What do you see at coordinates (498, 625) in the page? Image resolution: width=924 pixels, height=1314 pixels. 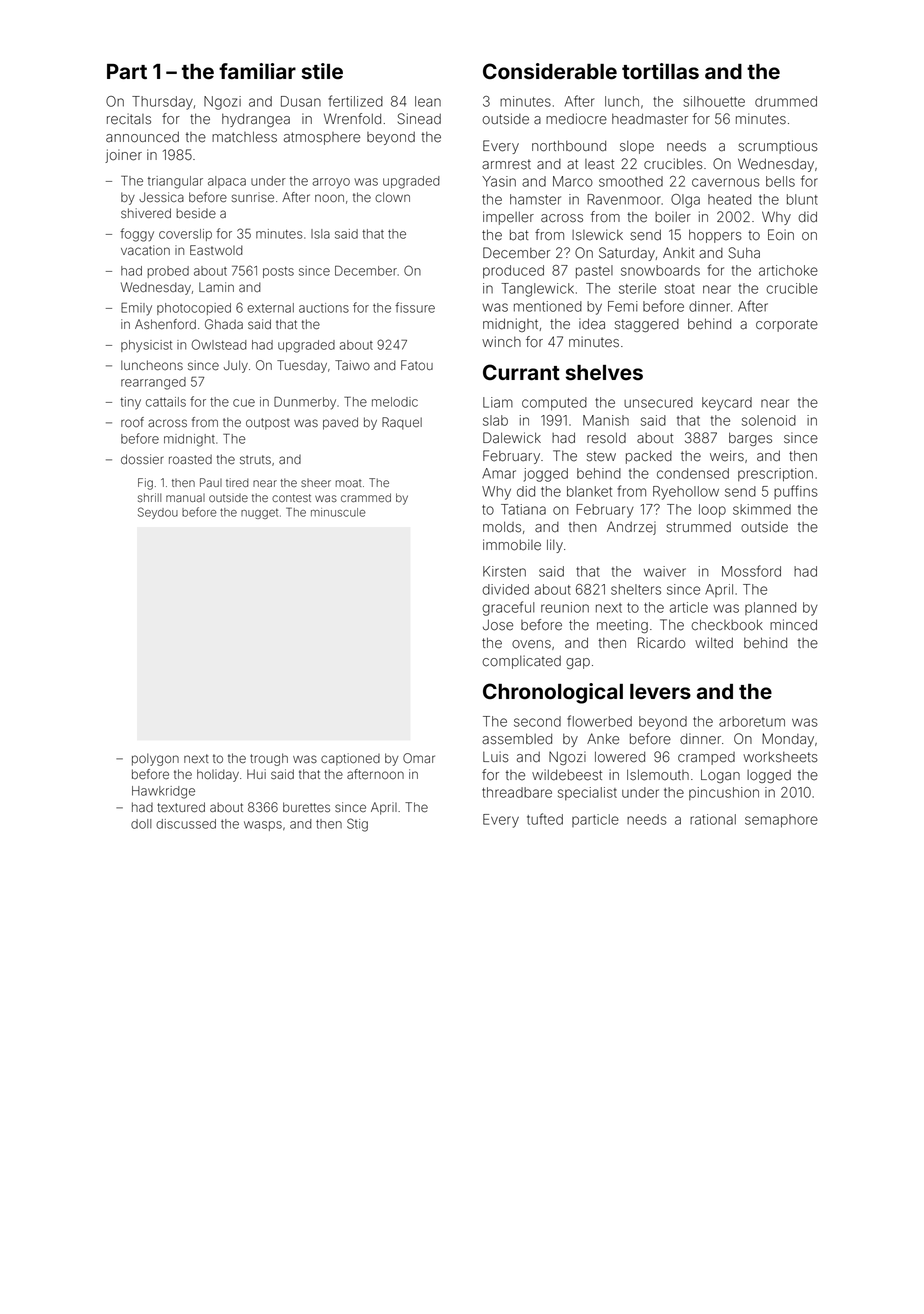 I see `Jose` at bounding box center [498, 625].
